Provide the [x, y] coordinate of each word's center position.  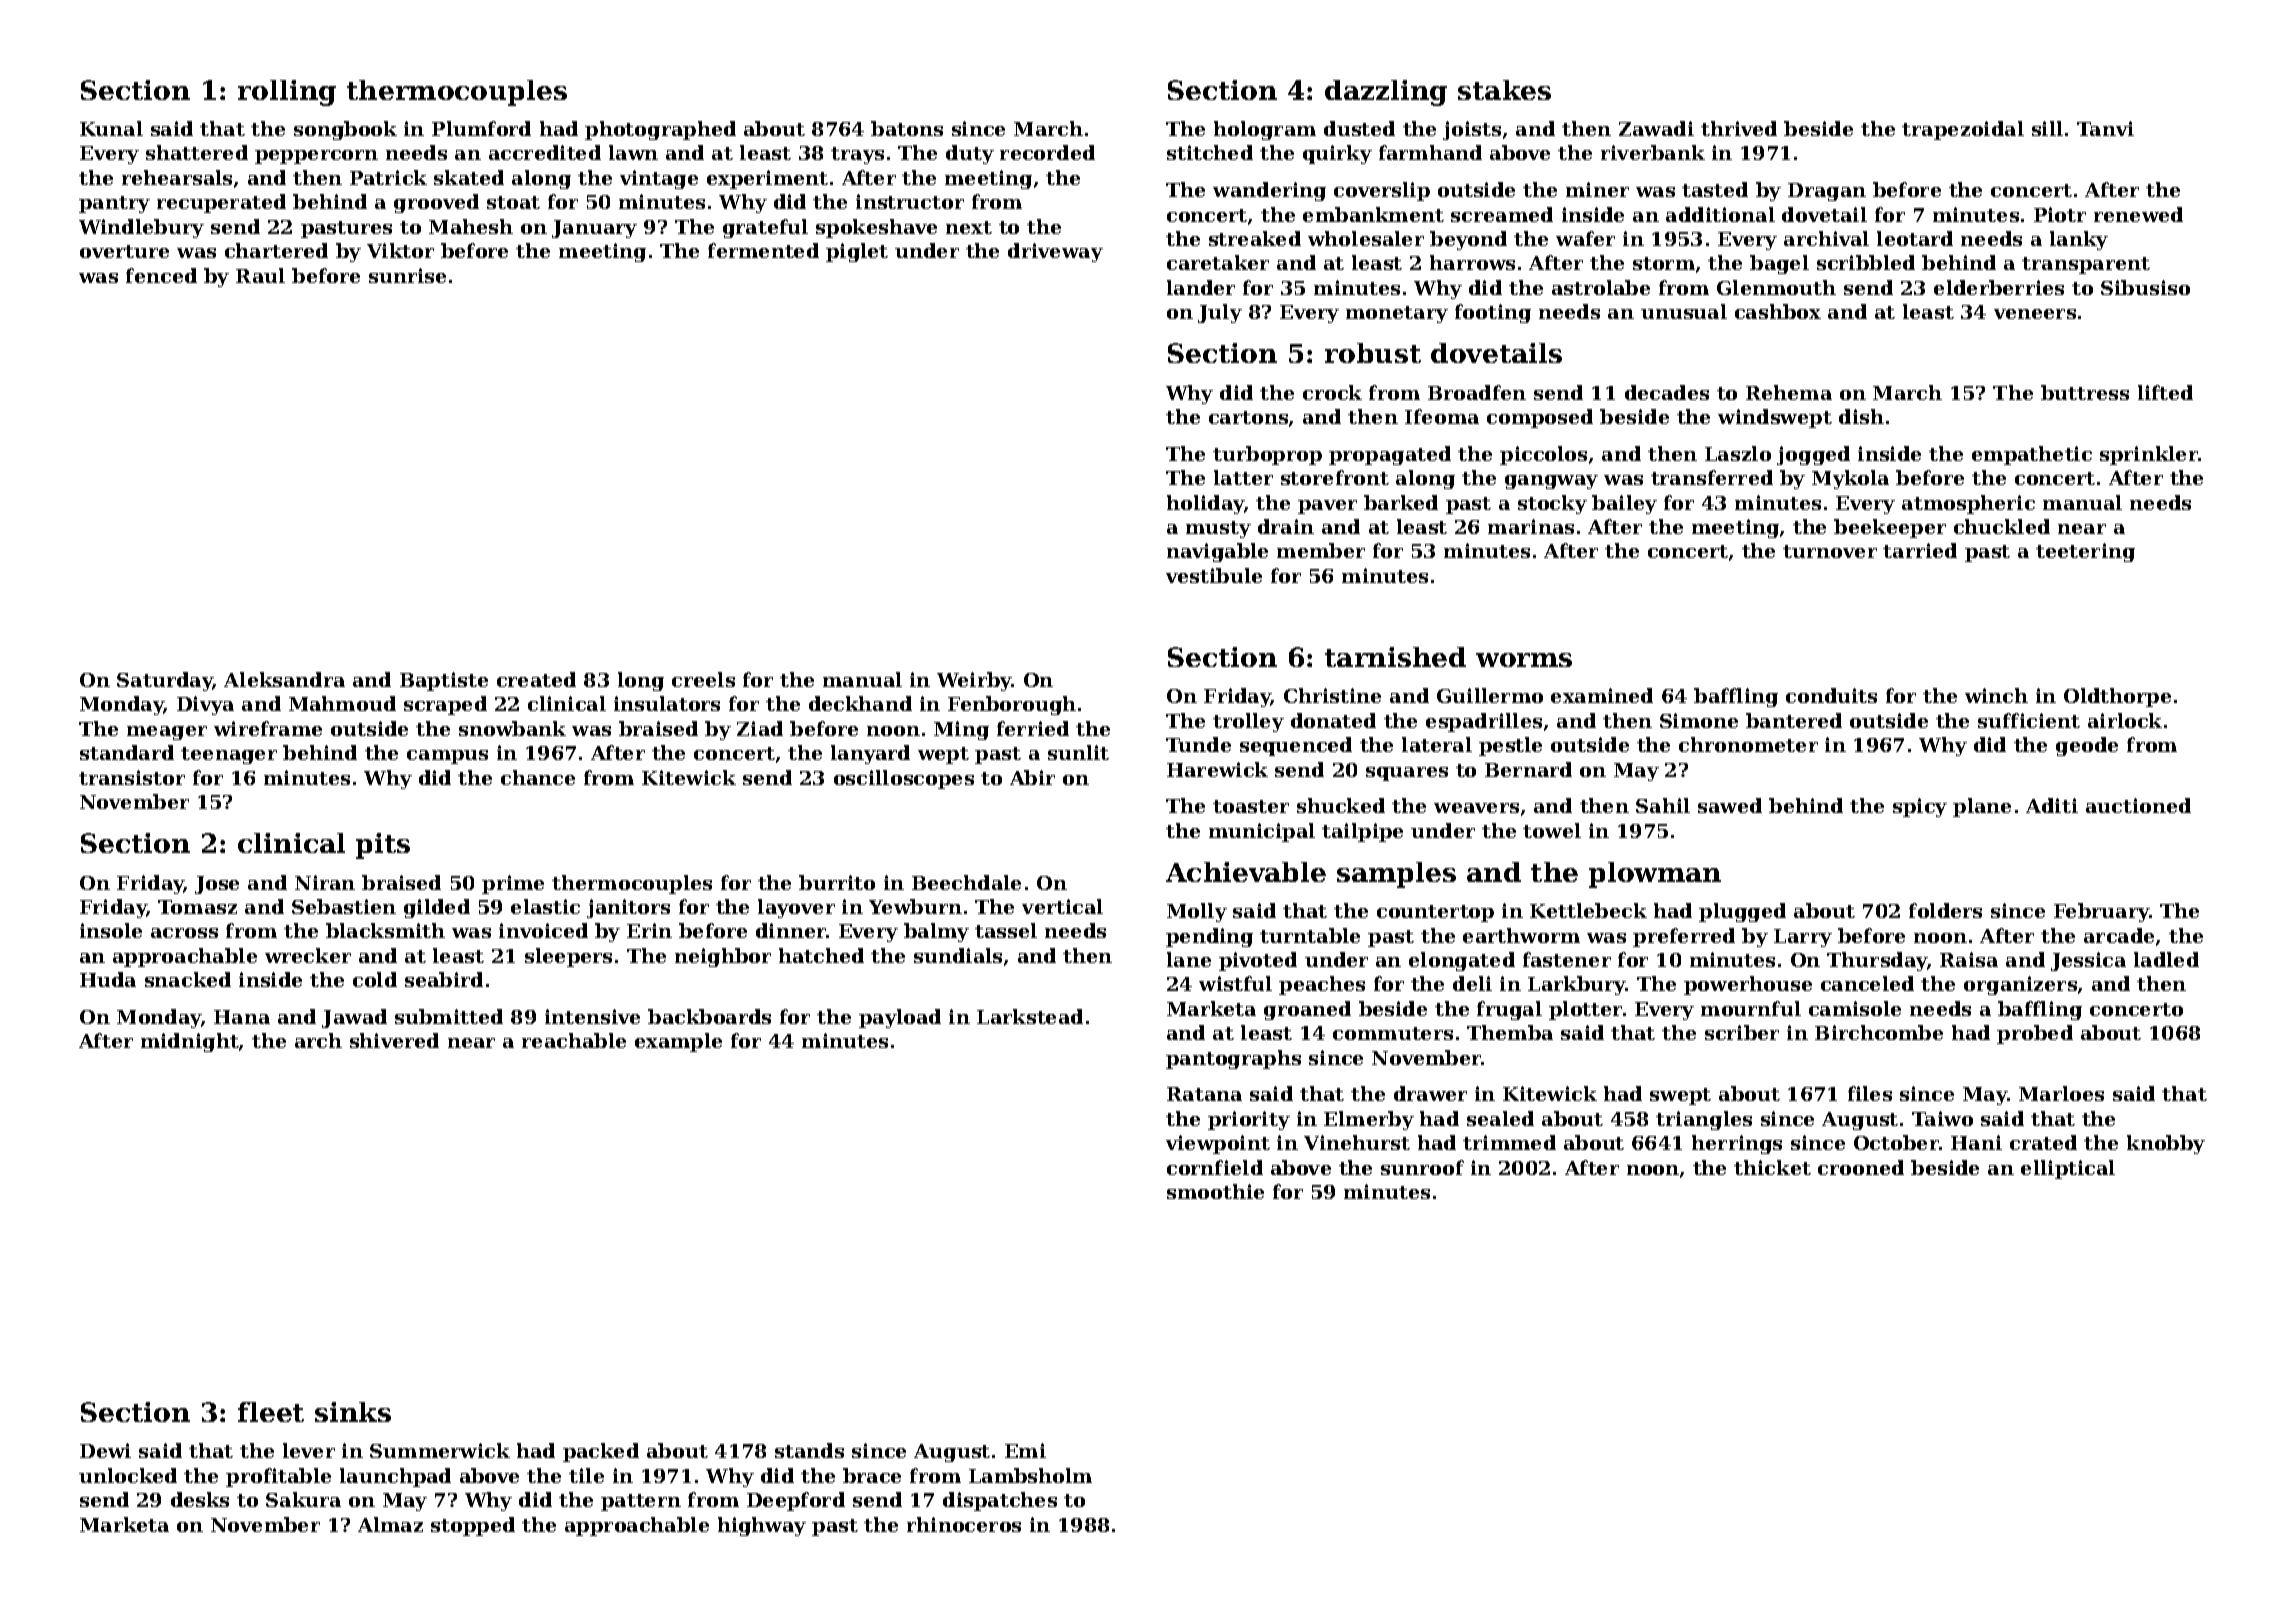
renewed [2138, 214]
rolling [287, 93]
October [1896, 1142]
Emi [1025, 1450]
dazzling [1386, 93]
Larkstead [1030, 1016]
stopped [473, 1526]
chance [538, 777]
